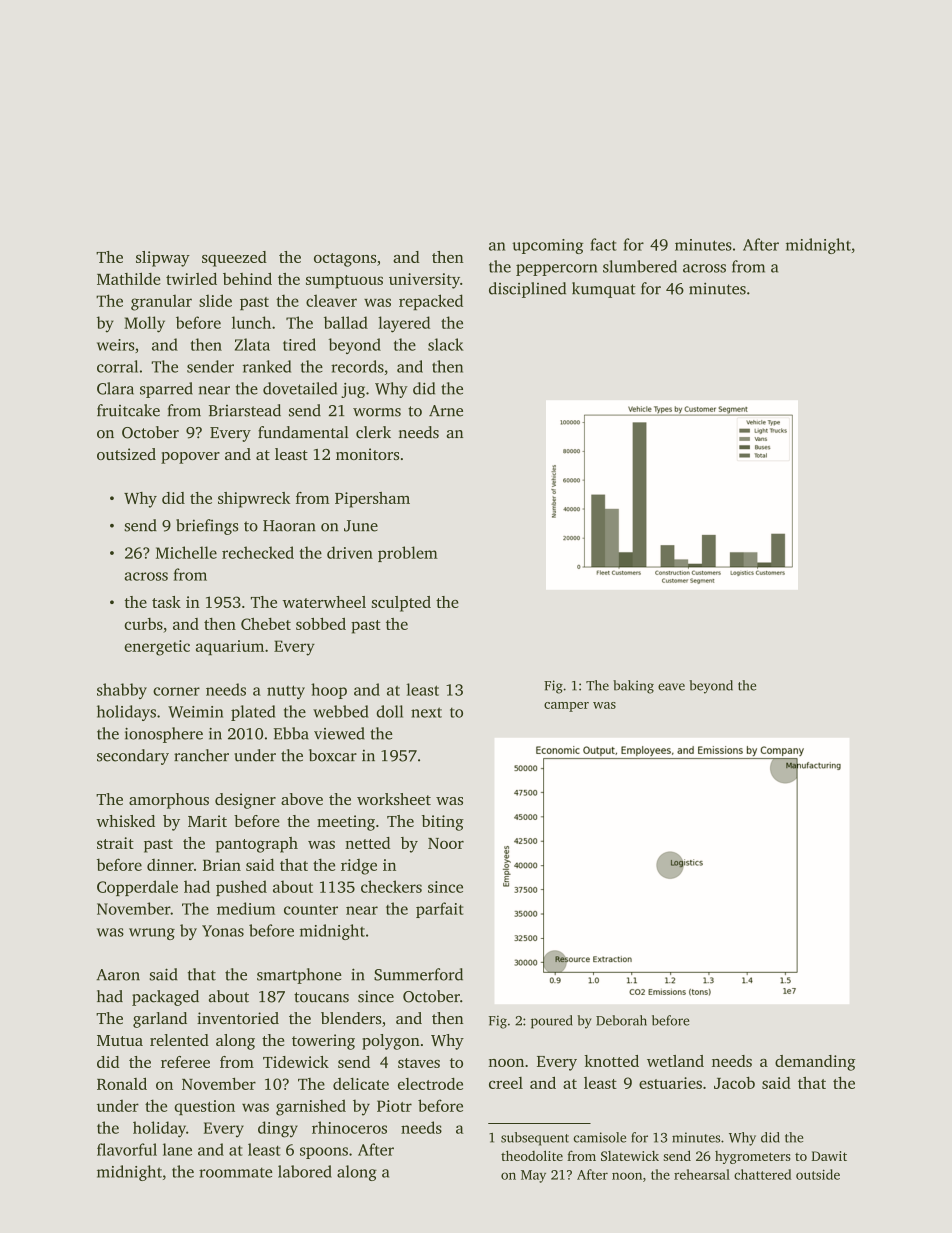  What do you see at coordinates (401, 604) in the document?
I see `sculpted` at bounding box center [401, 604].
